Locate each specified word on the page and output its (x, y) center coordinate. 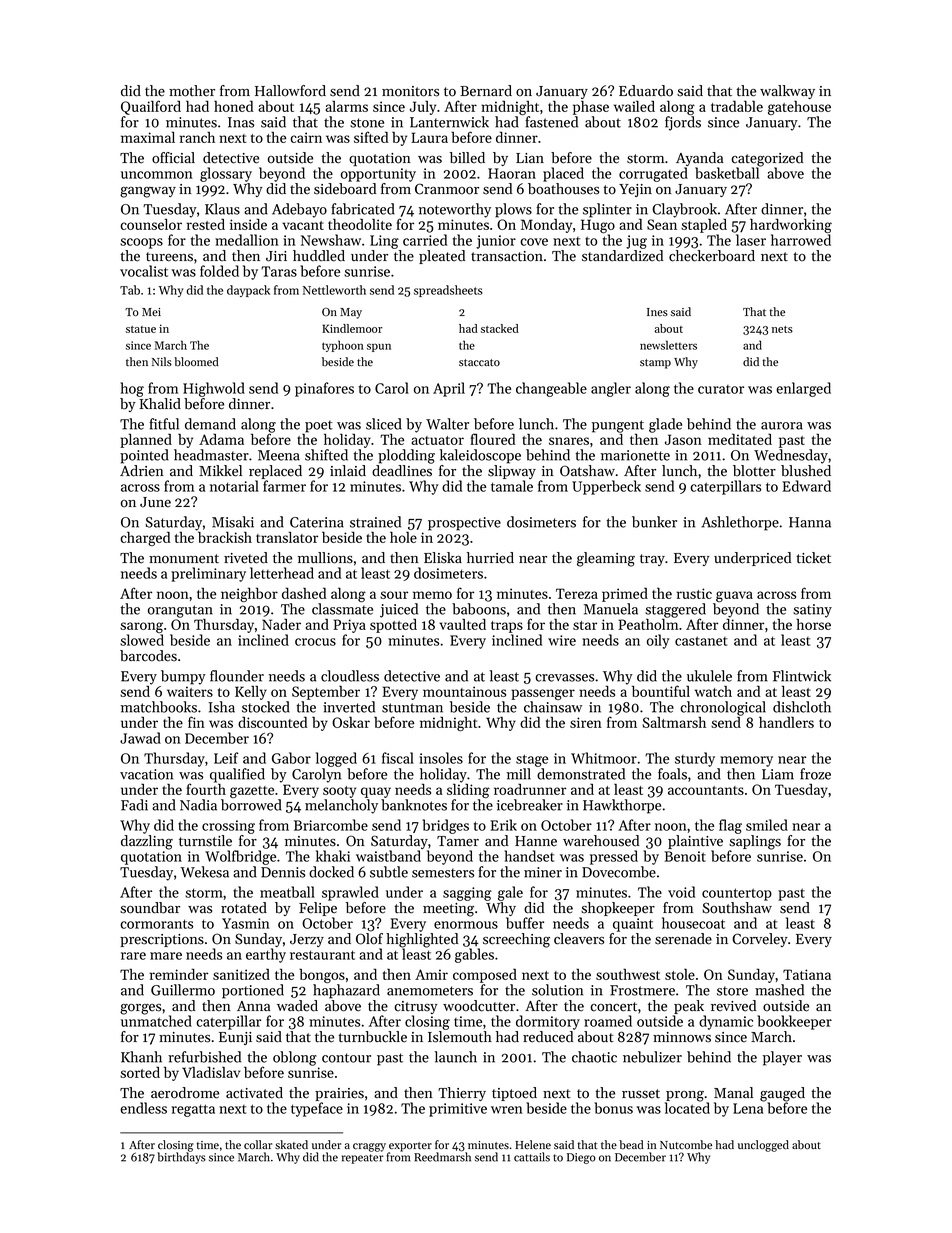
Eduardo (646, 91)
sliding (468, 790)
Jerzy (307, 940)
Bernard (486, 91)
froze (815, 774)
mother (192, 91)
